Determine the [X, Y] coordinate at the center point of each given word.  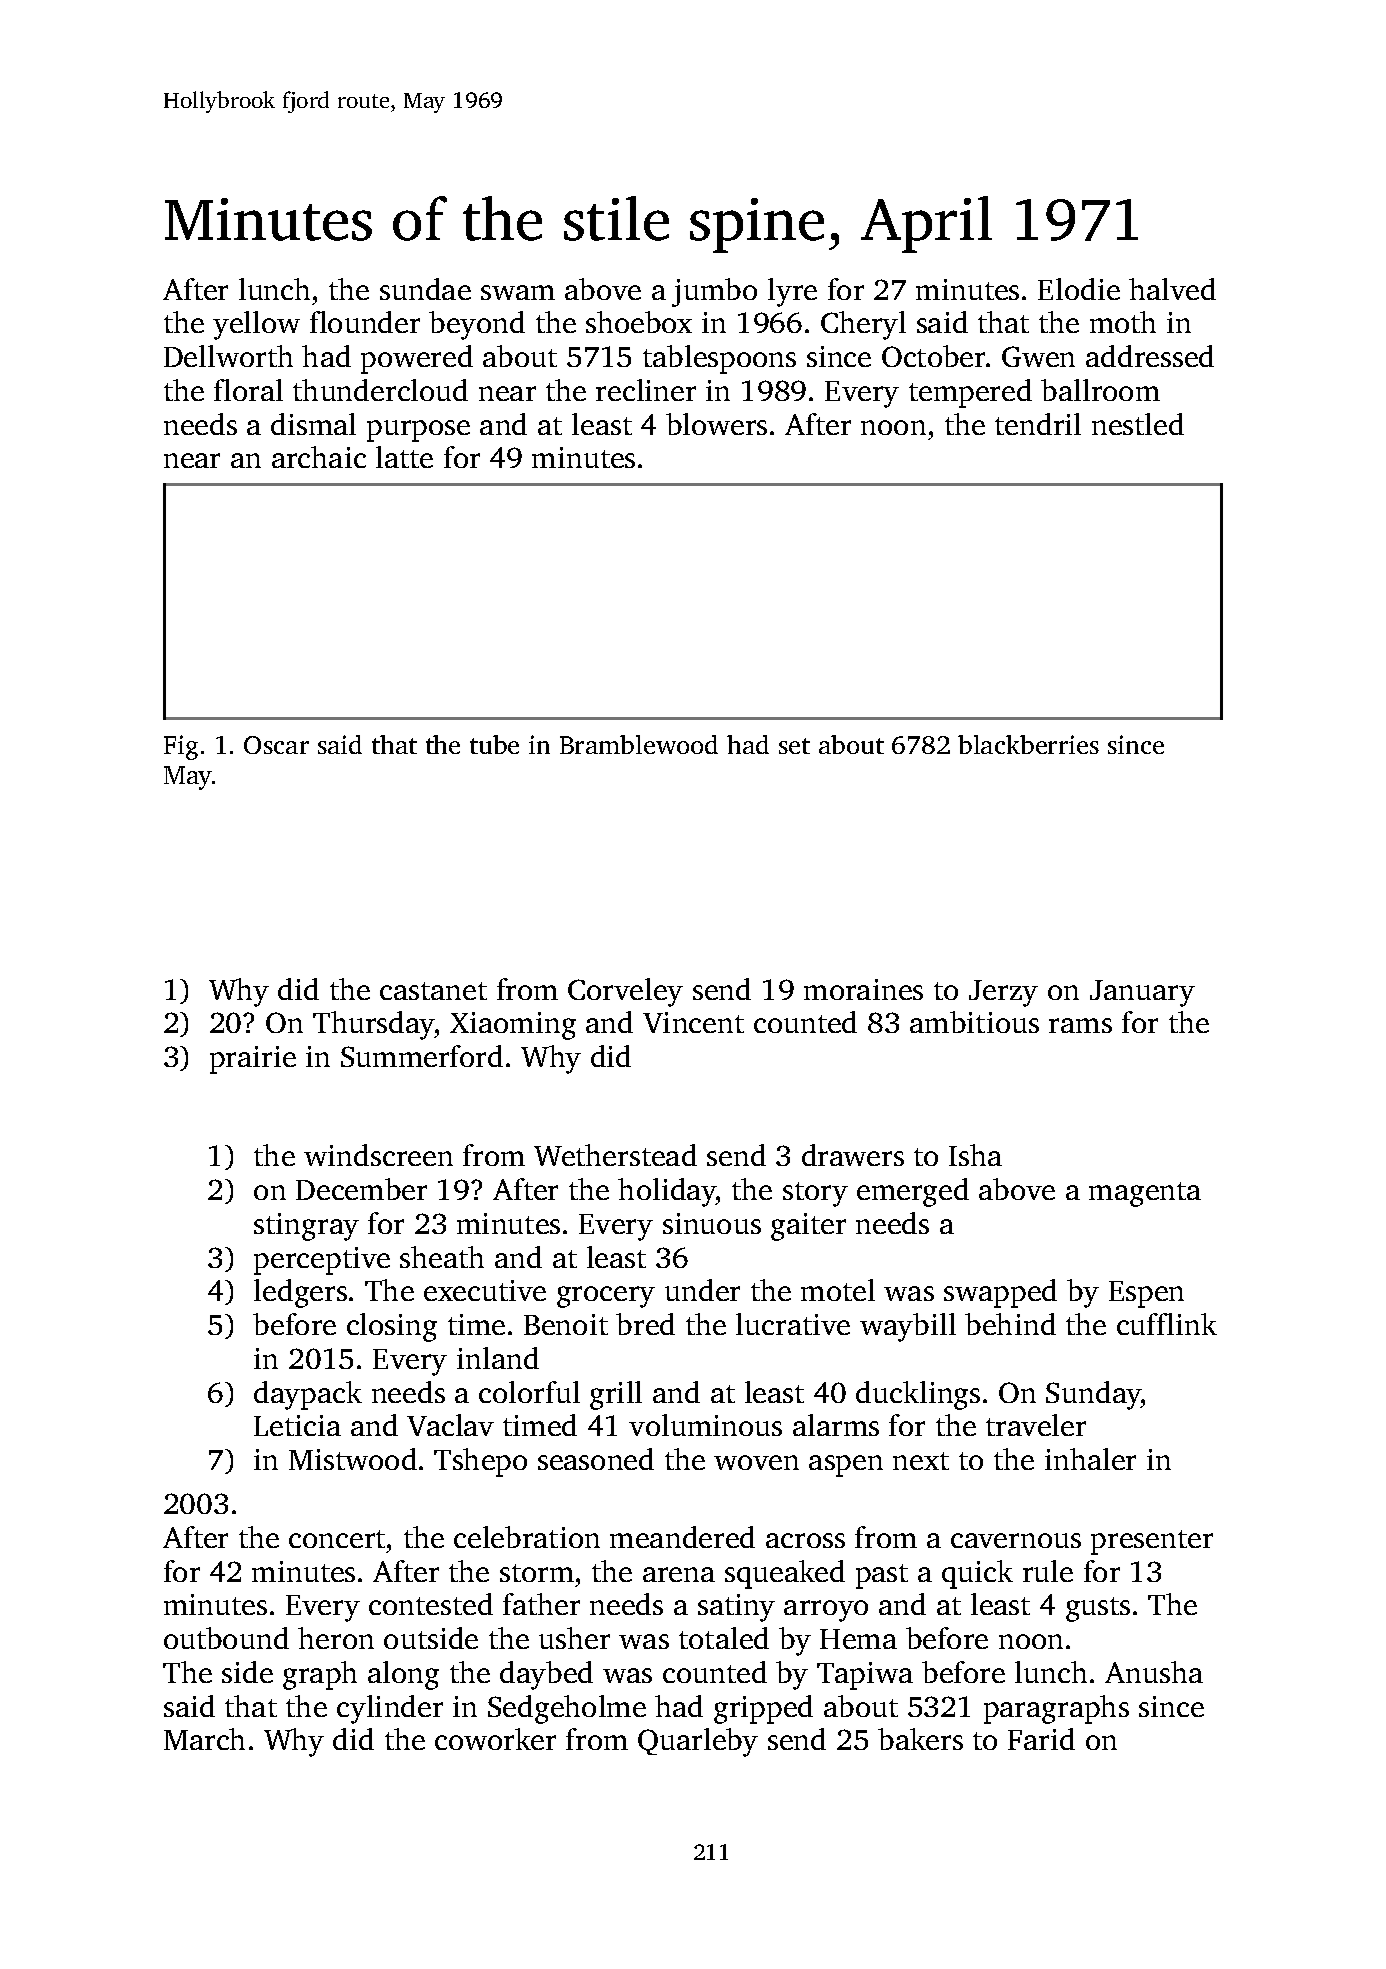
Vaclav [450, 1425]
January [1142, 993]
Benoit [566, 1324]
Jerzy [1003, 993]
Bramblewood [639, 744]
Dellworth [228, 356]
